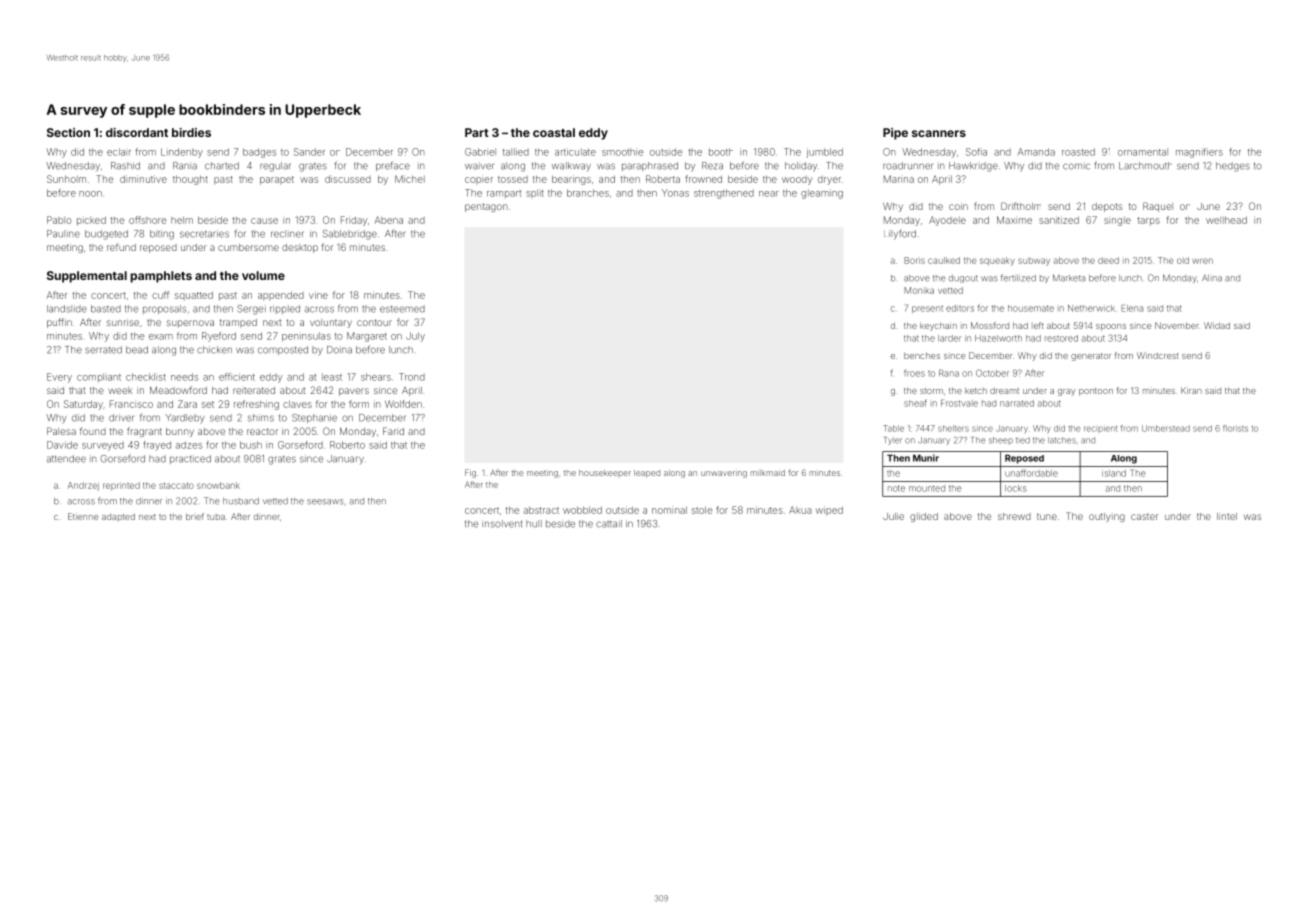  What do you see at coordinates (516, 152) in the page?
I see `tallied` at bounding box center [516, 152].
